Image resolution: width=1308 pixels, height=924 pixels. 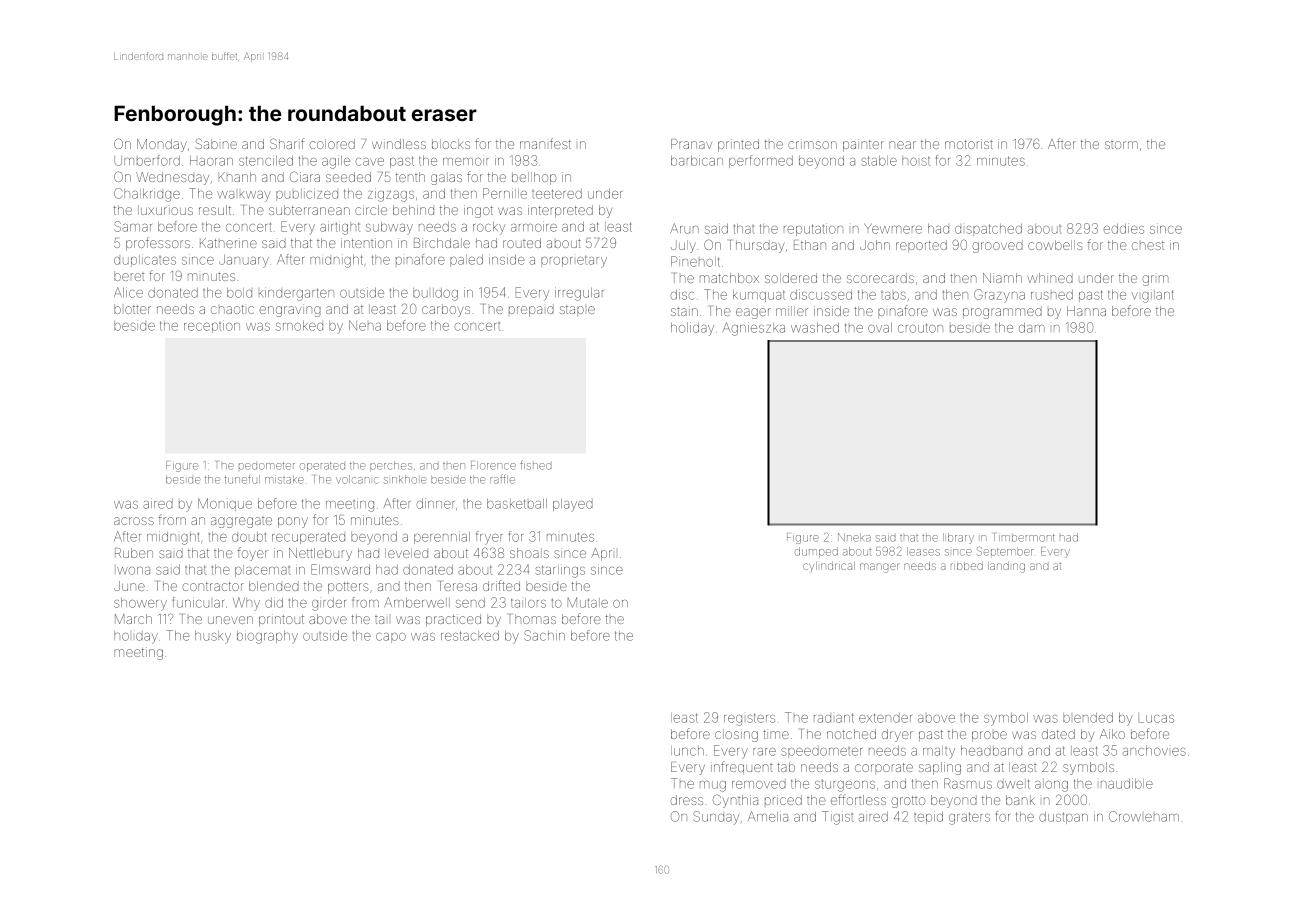 I want to click on dress, so click(x=687, y=800).
